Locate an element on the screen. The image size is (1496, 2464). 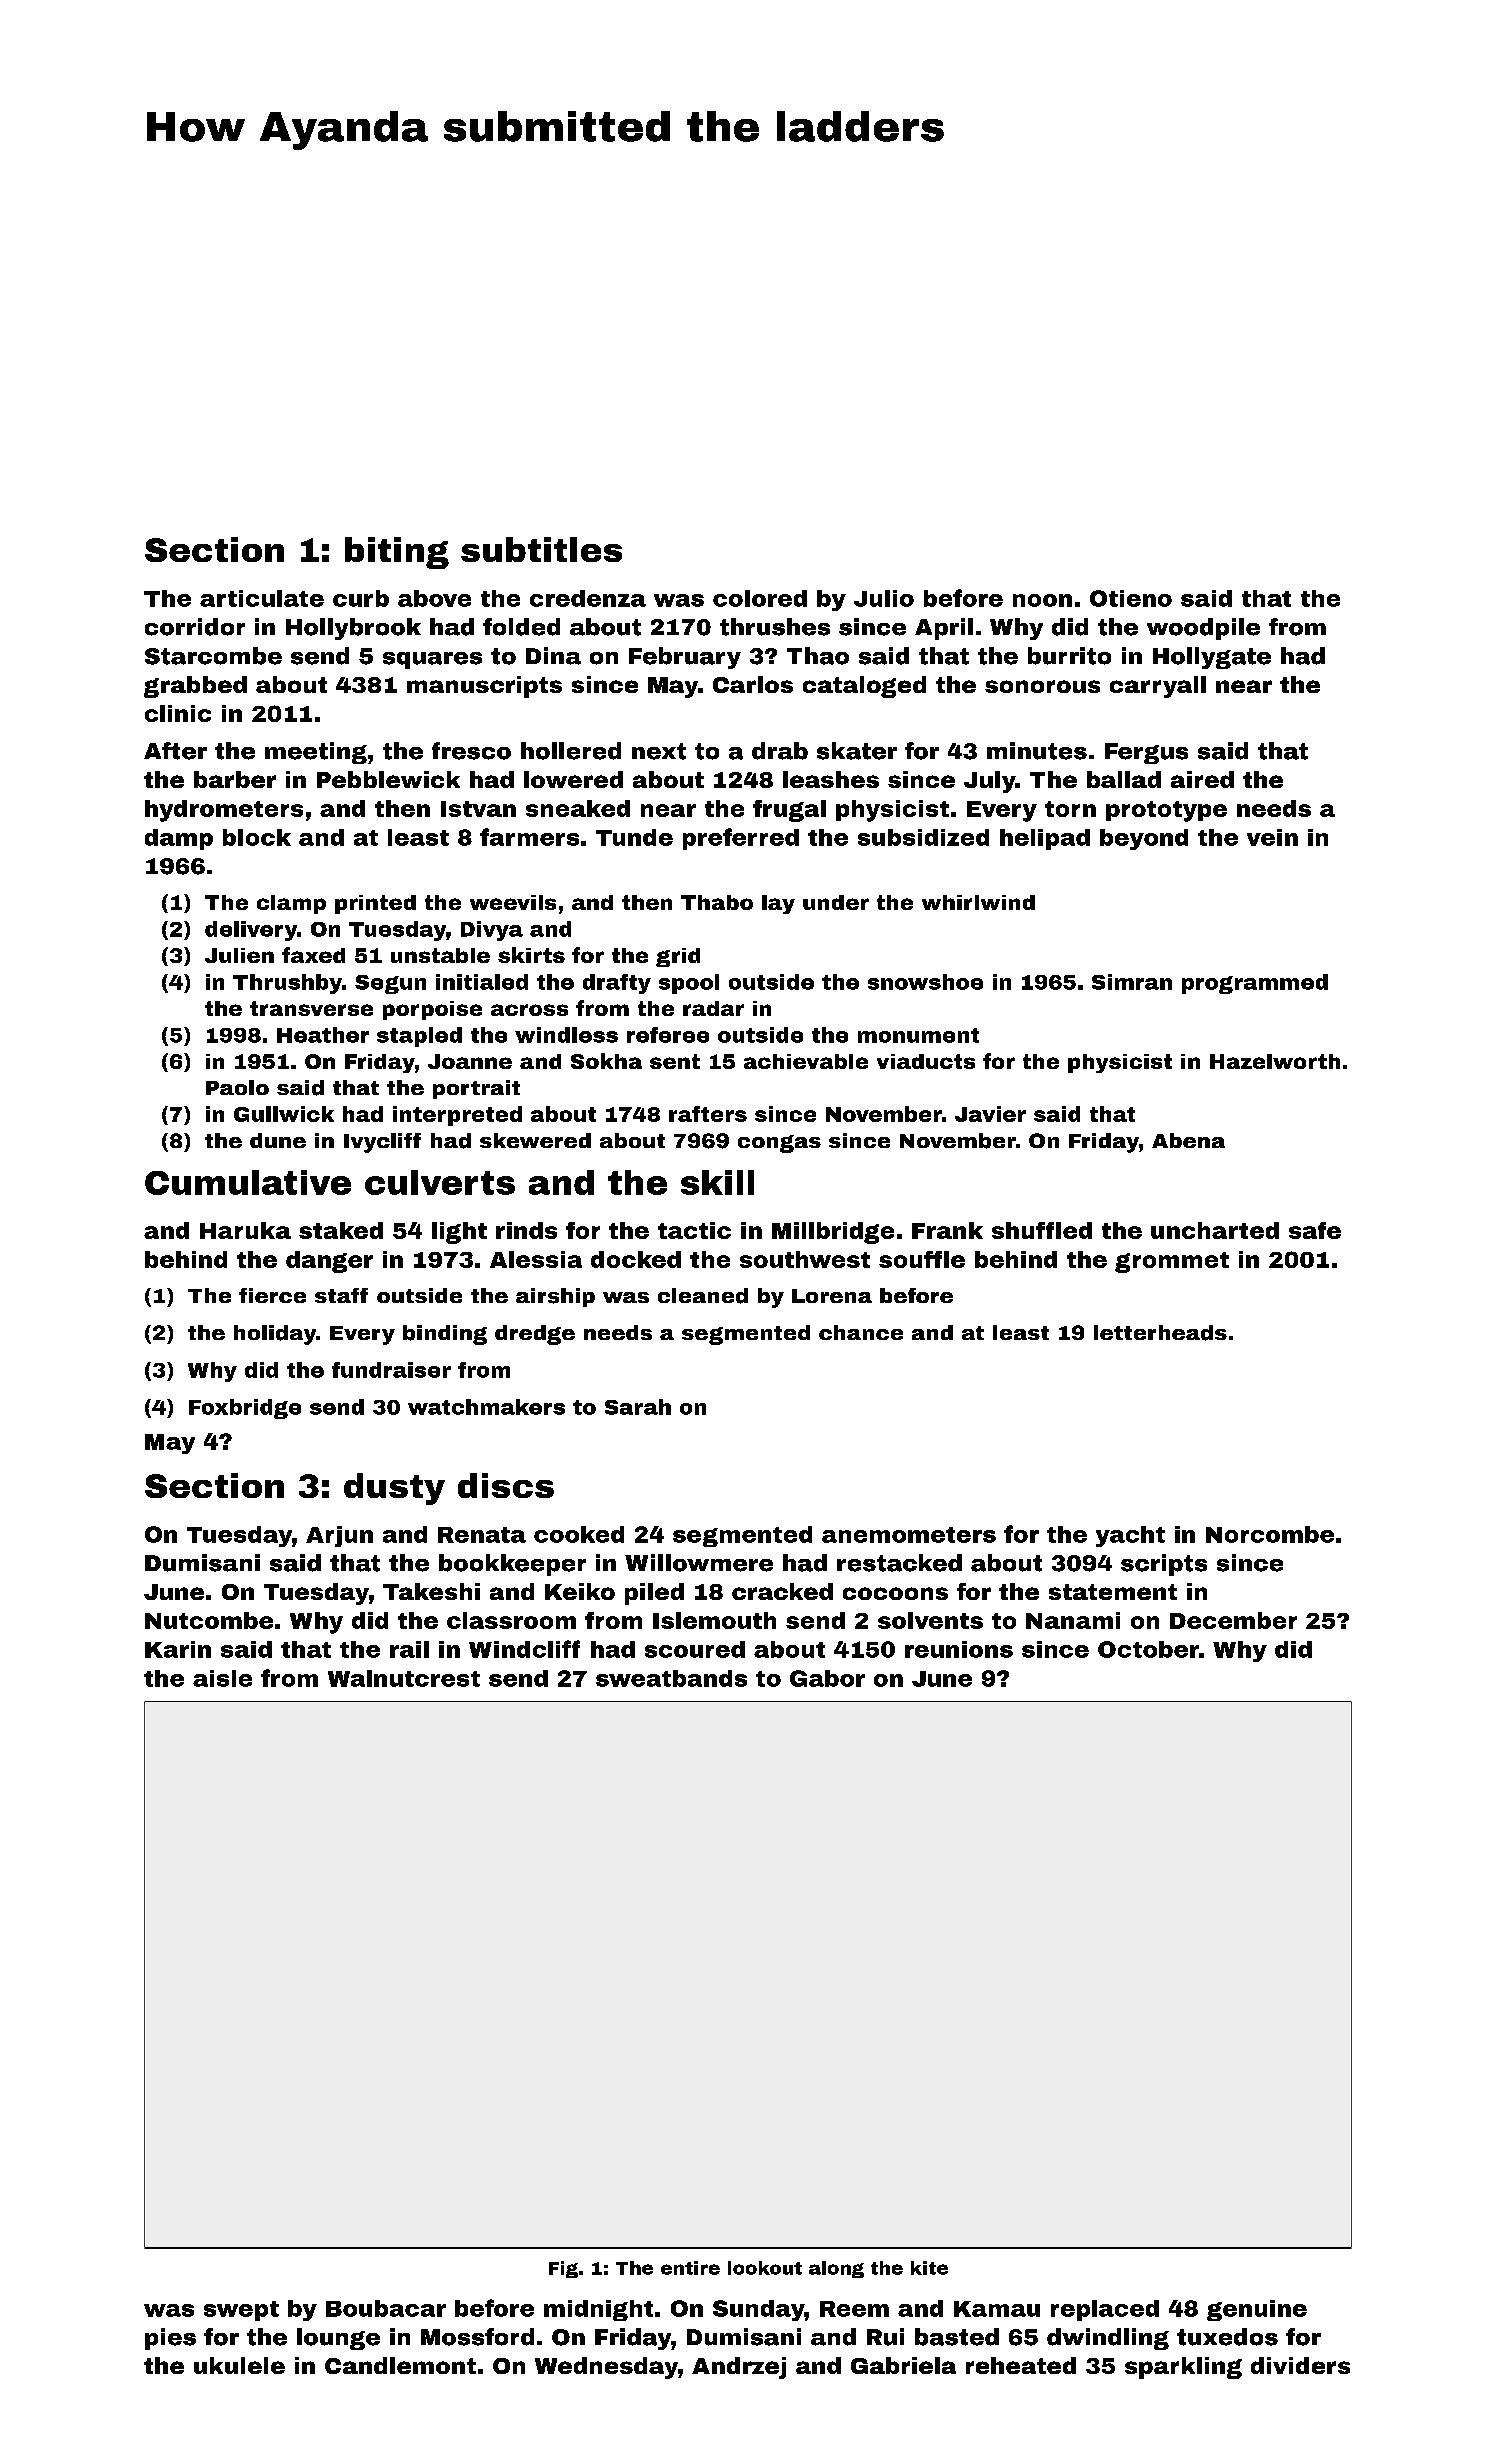
next is located at coordinates (659, 751).
